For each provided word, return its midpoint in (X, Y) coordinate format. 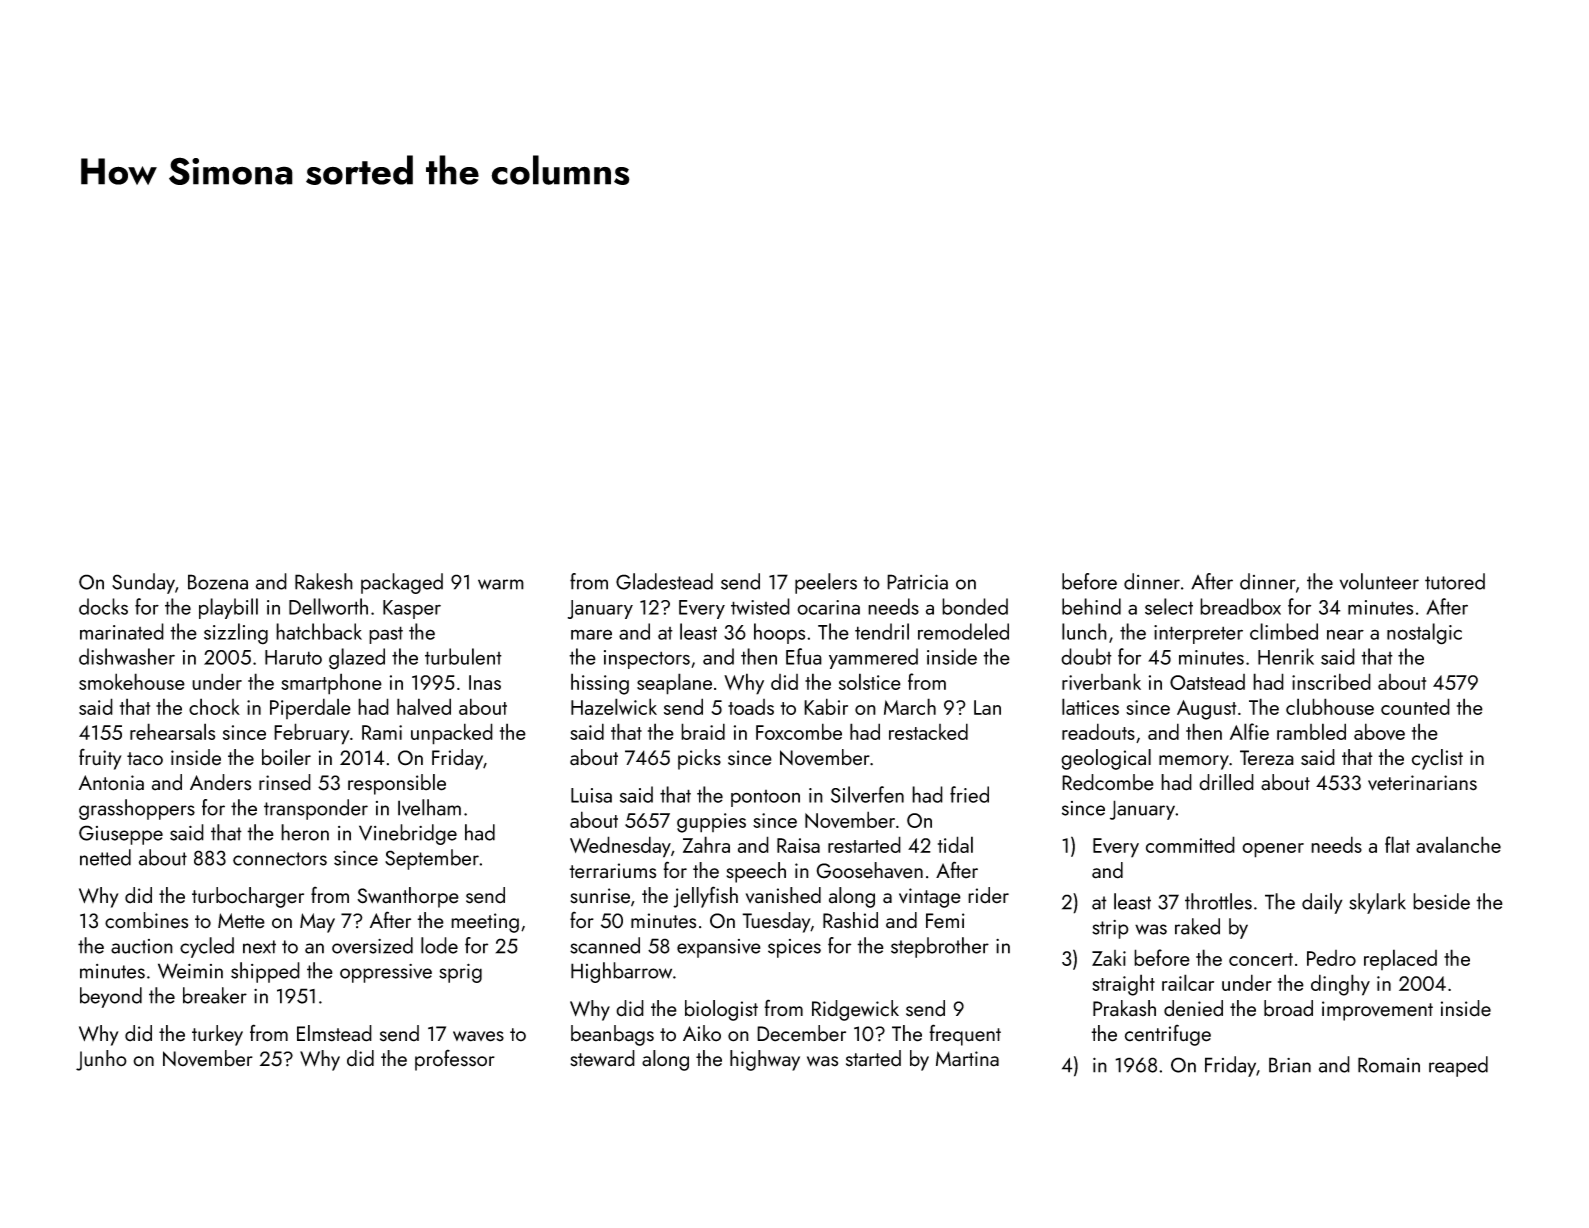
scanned (605, 945)
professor (455, 1060)
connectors (280, 859)
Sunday (143, 583)
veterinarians (1422, 783)
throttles (1218, 901)
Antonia (111, 783)
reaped (1458, 1066)
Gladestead (664, 581)
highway (765, 1060)
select (1169, 606)
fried (969, 794)
